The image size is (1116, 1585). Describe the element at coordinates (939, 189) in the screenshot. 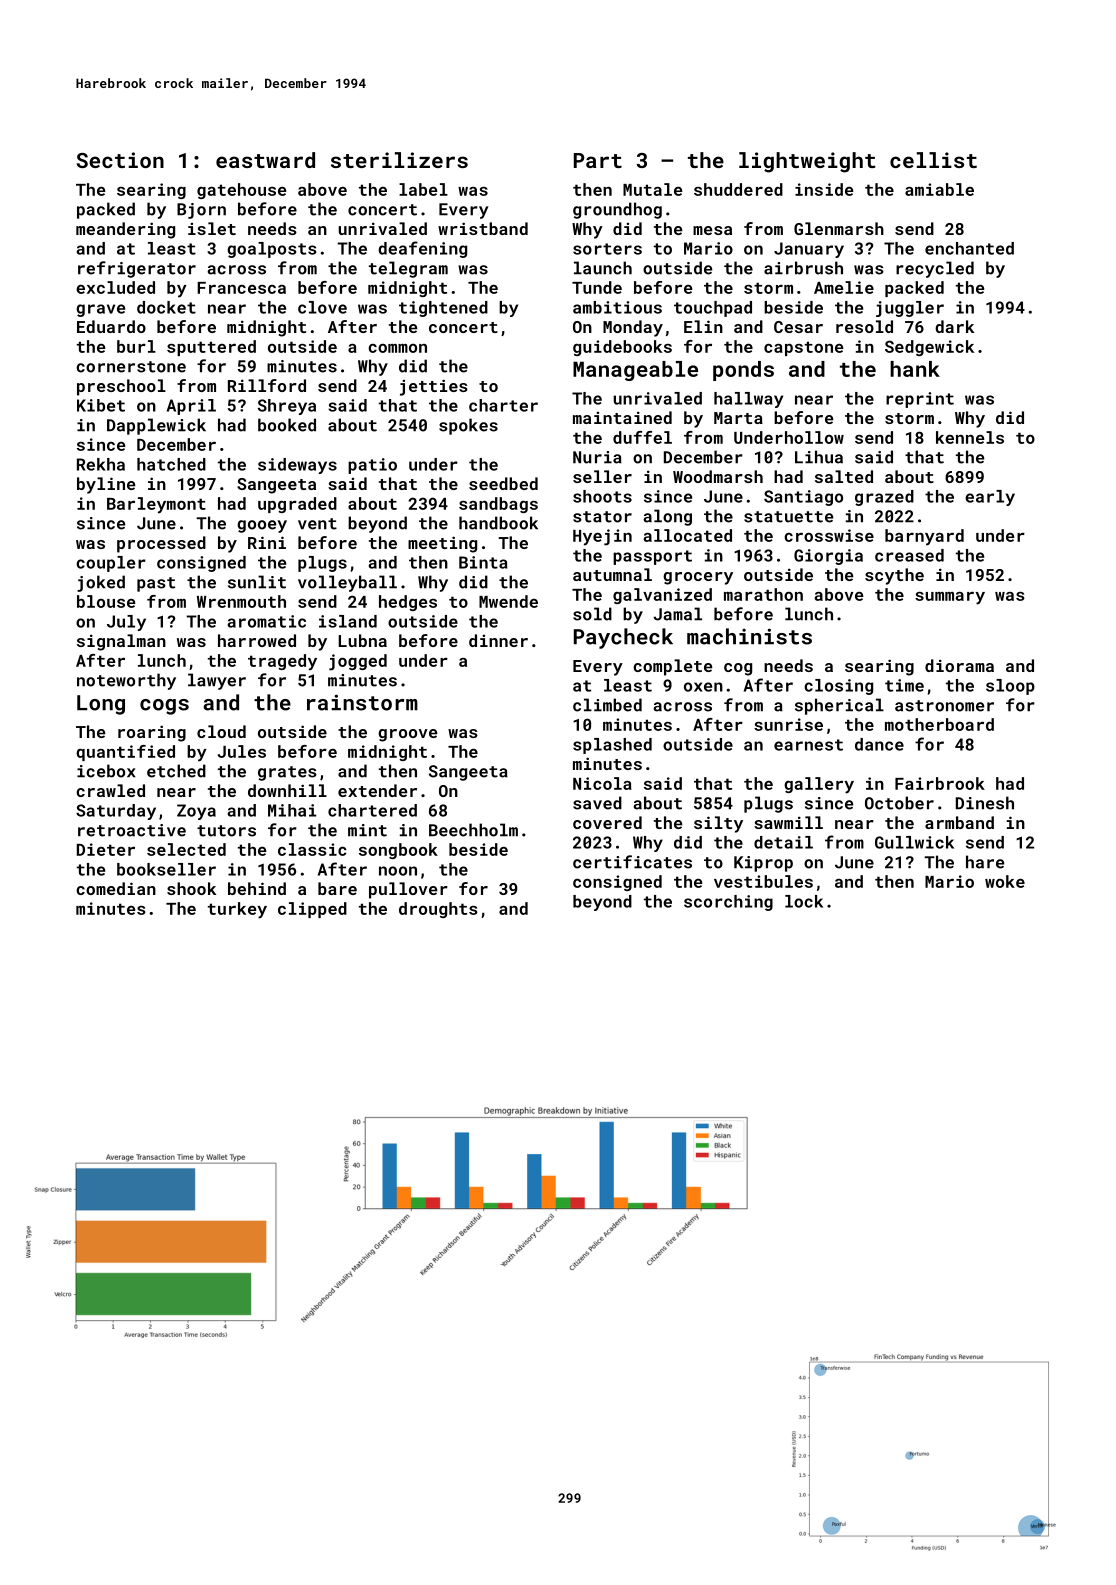

I see `amiable` at that location.
